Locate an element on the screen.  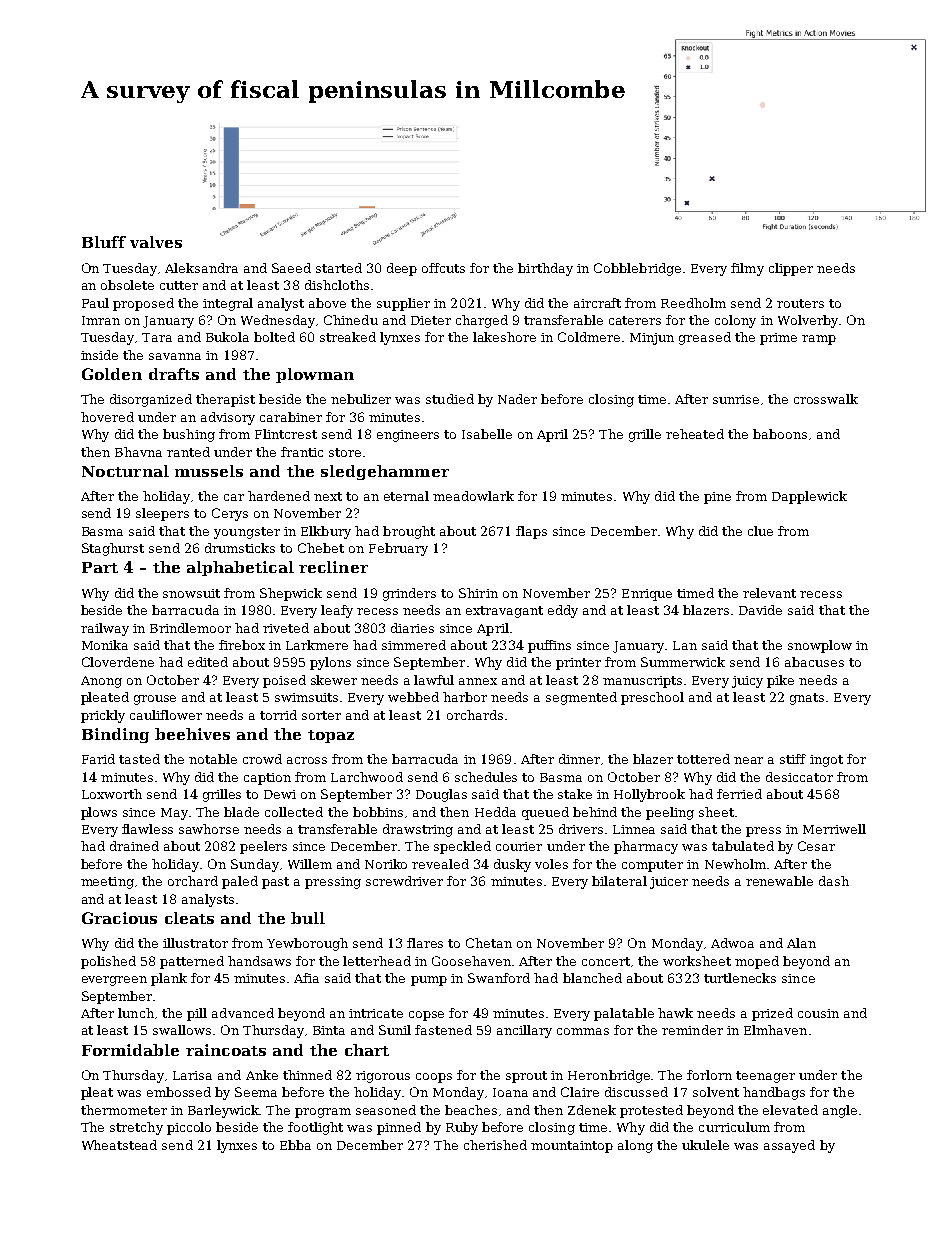
blanched is located at coordinates (592, 978).
